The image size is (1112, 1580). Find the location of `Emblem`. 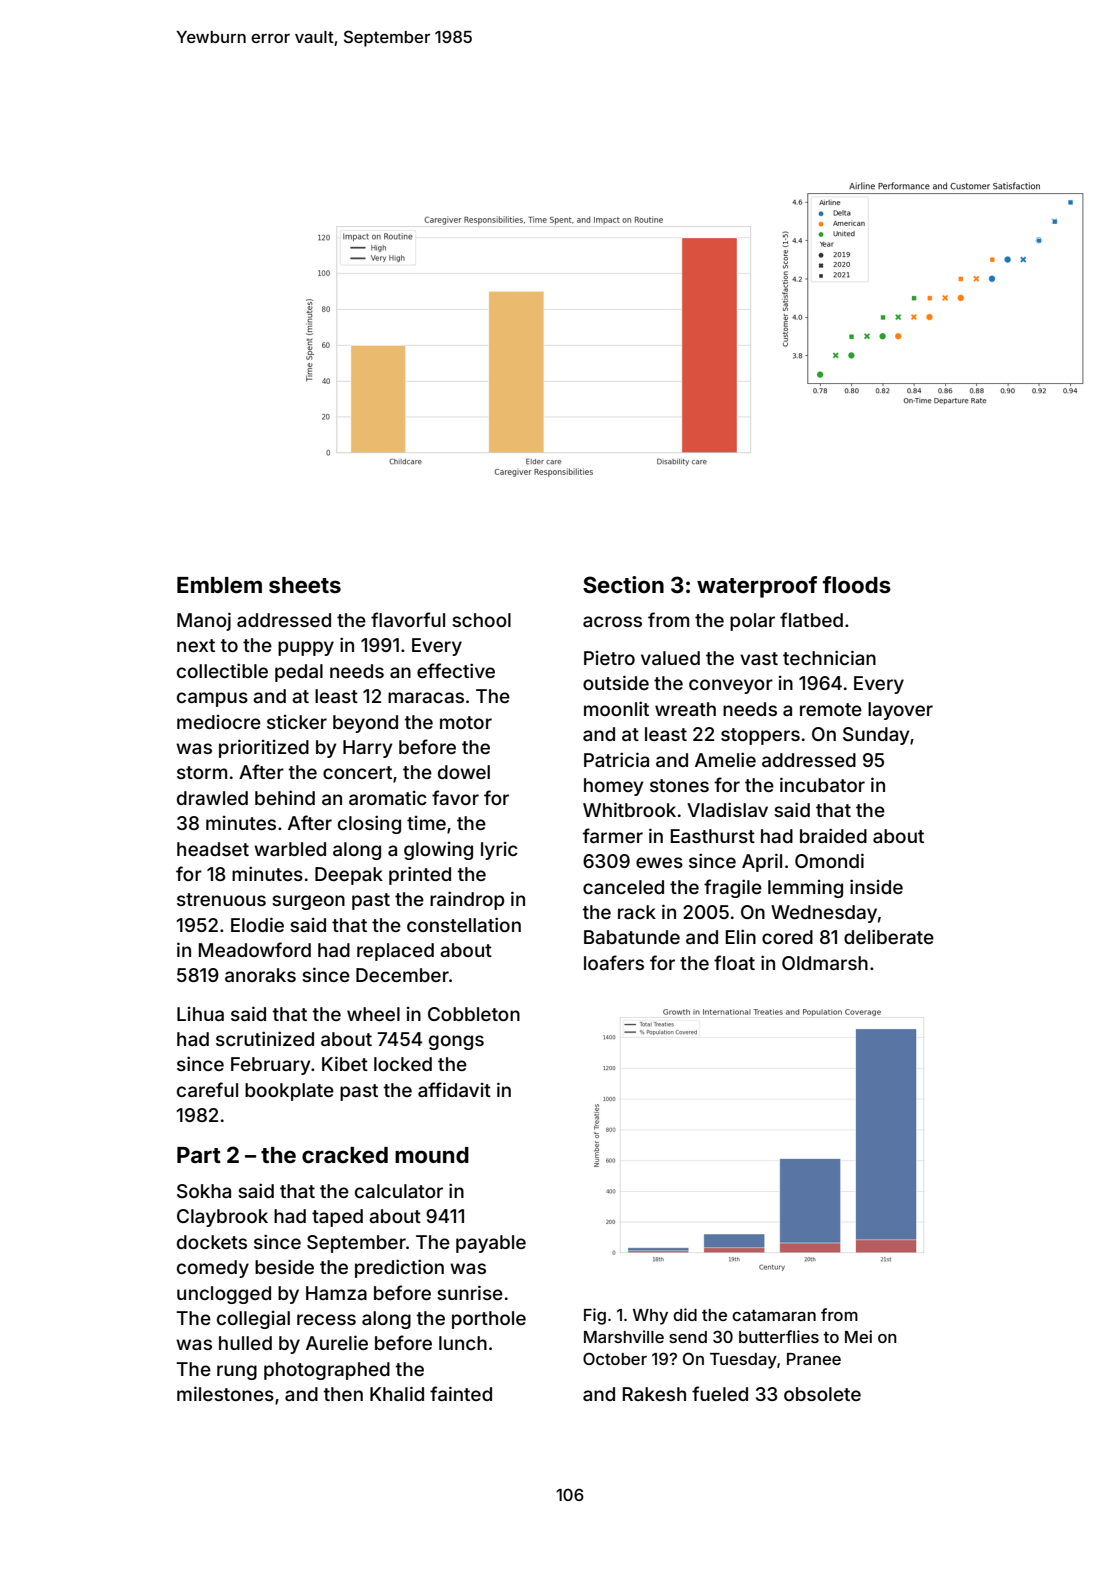

Emblem is located at coordinates (219, 585).
